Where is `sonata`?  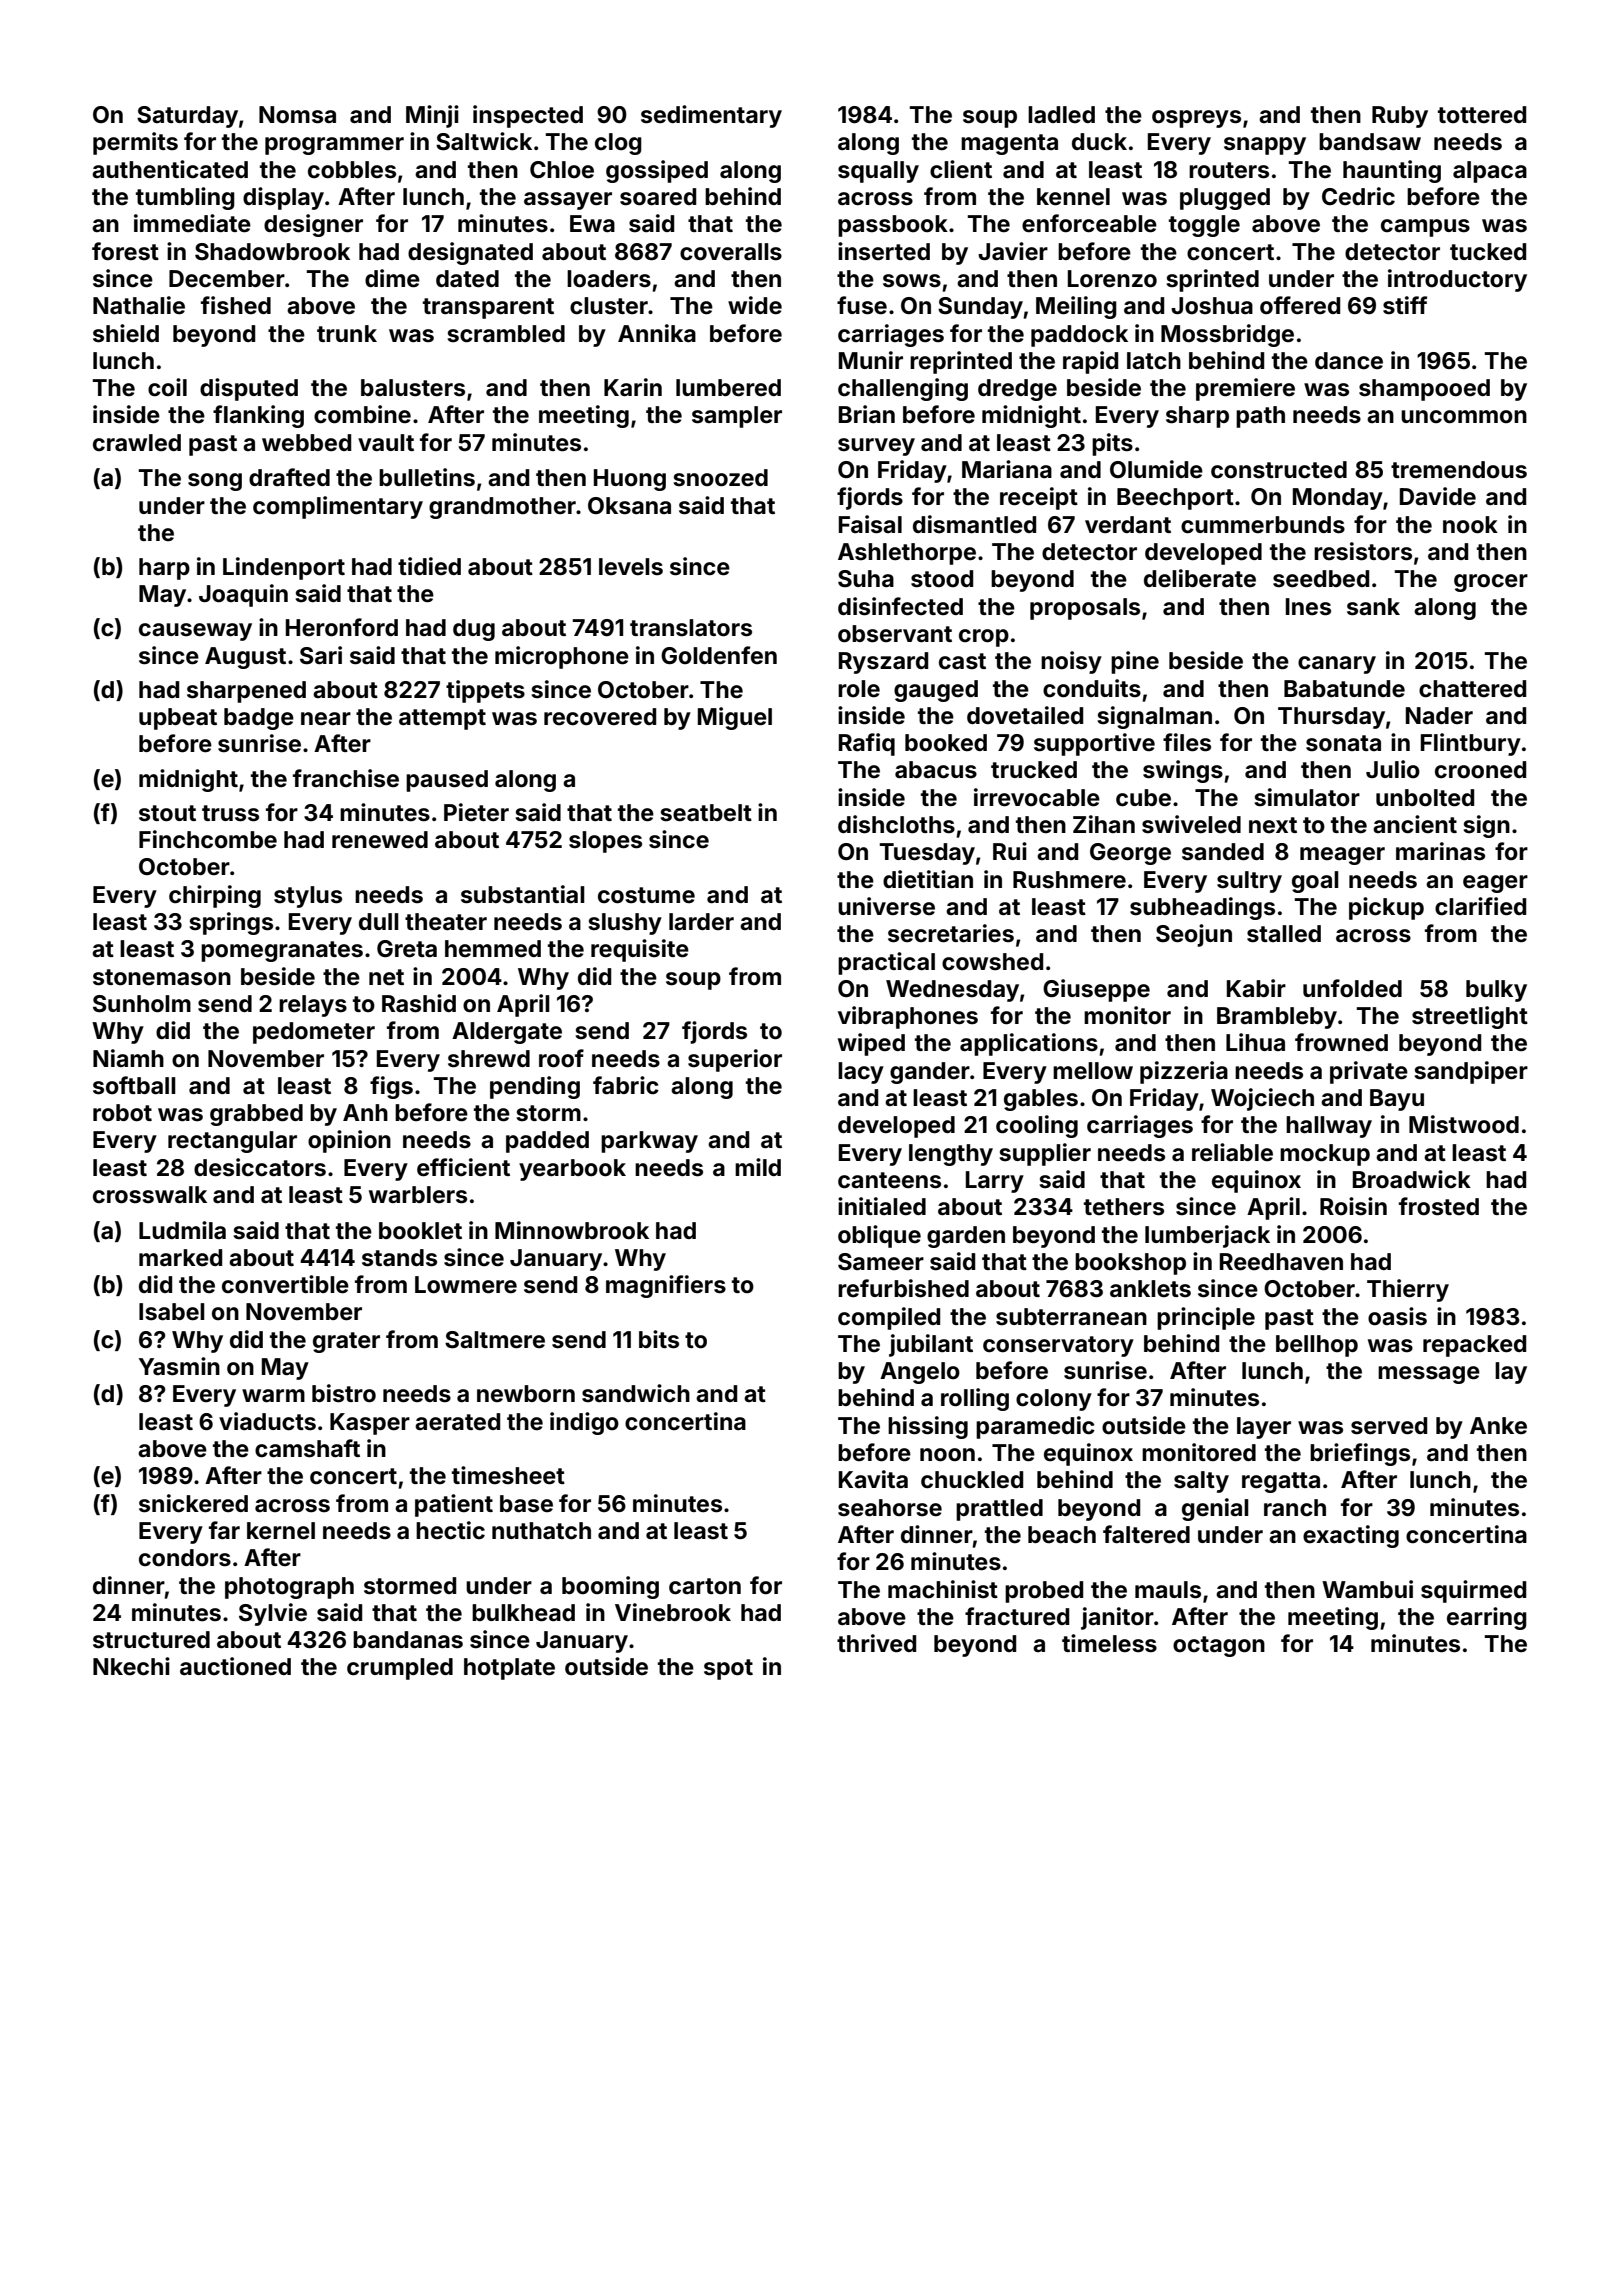
sonata is located at coordinates (1343, 743).
